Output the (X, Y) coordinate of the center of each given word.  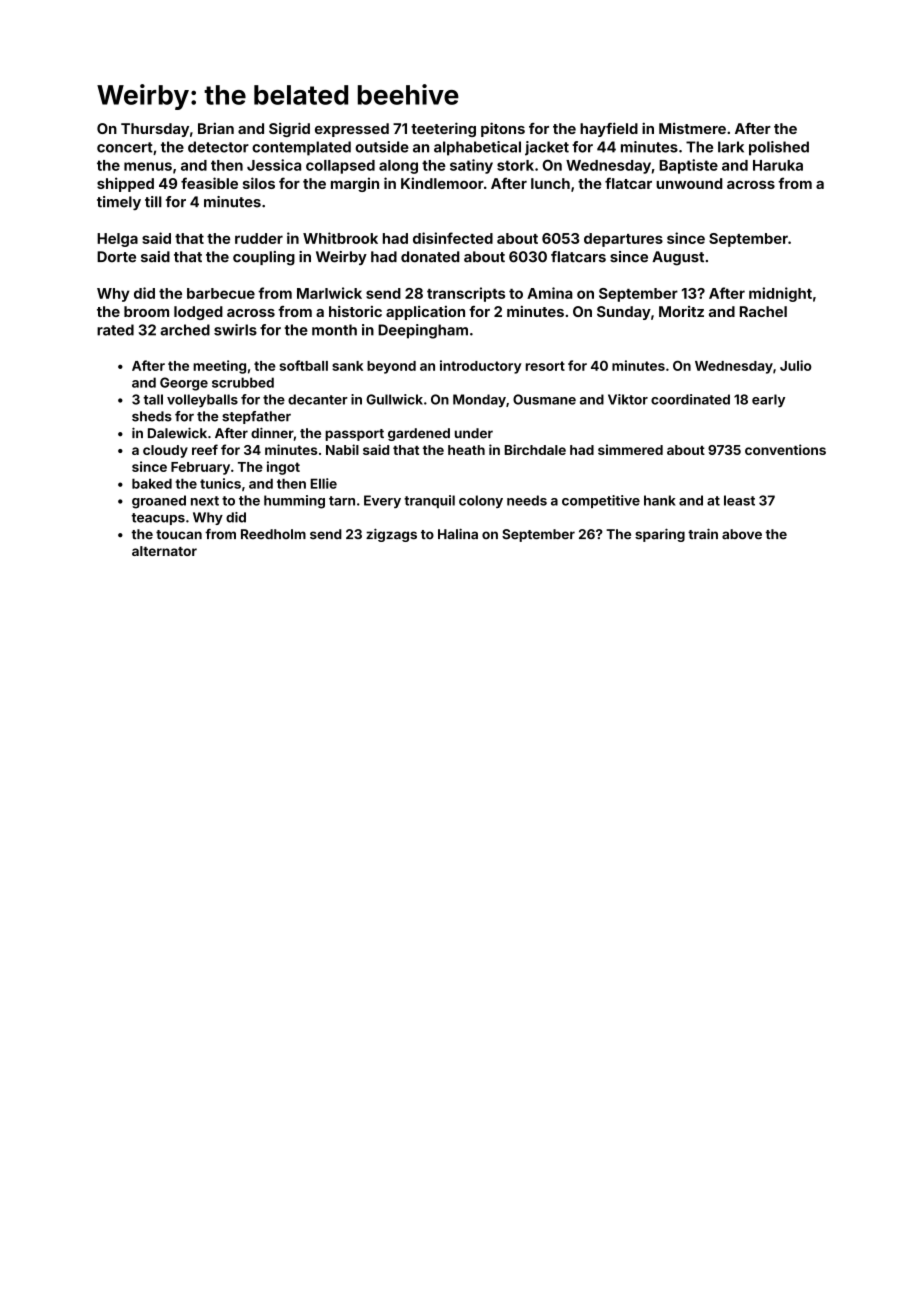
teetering (443, 129)
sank (347, 366)
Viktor (628, 399)
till (153, 202)
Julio (796, 365)
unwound (689, 183)
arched (185, 330)
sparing (660, 535)
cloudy (165, 451)
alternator (164, 551)
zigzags (391, 535)
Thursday (155, 130)
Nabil (342, 449)
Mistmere (692, 128)
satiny (471, 166)
